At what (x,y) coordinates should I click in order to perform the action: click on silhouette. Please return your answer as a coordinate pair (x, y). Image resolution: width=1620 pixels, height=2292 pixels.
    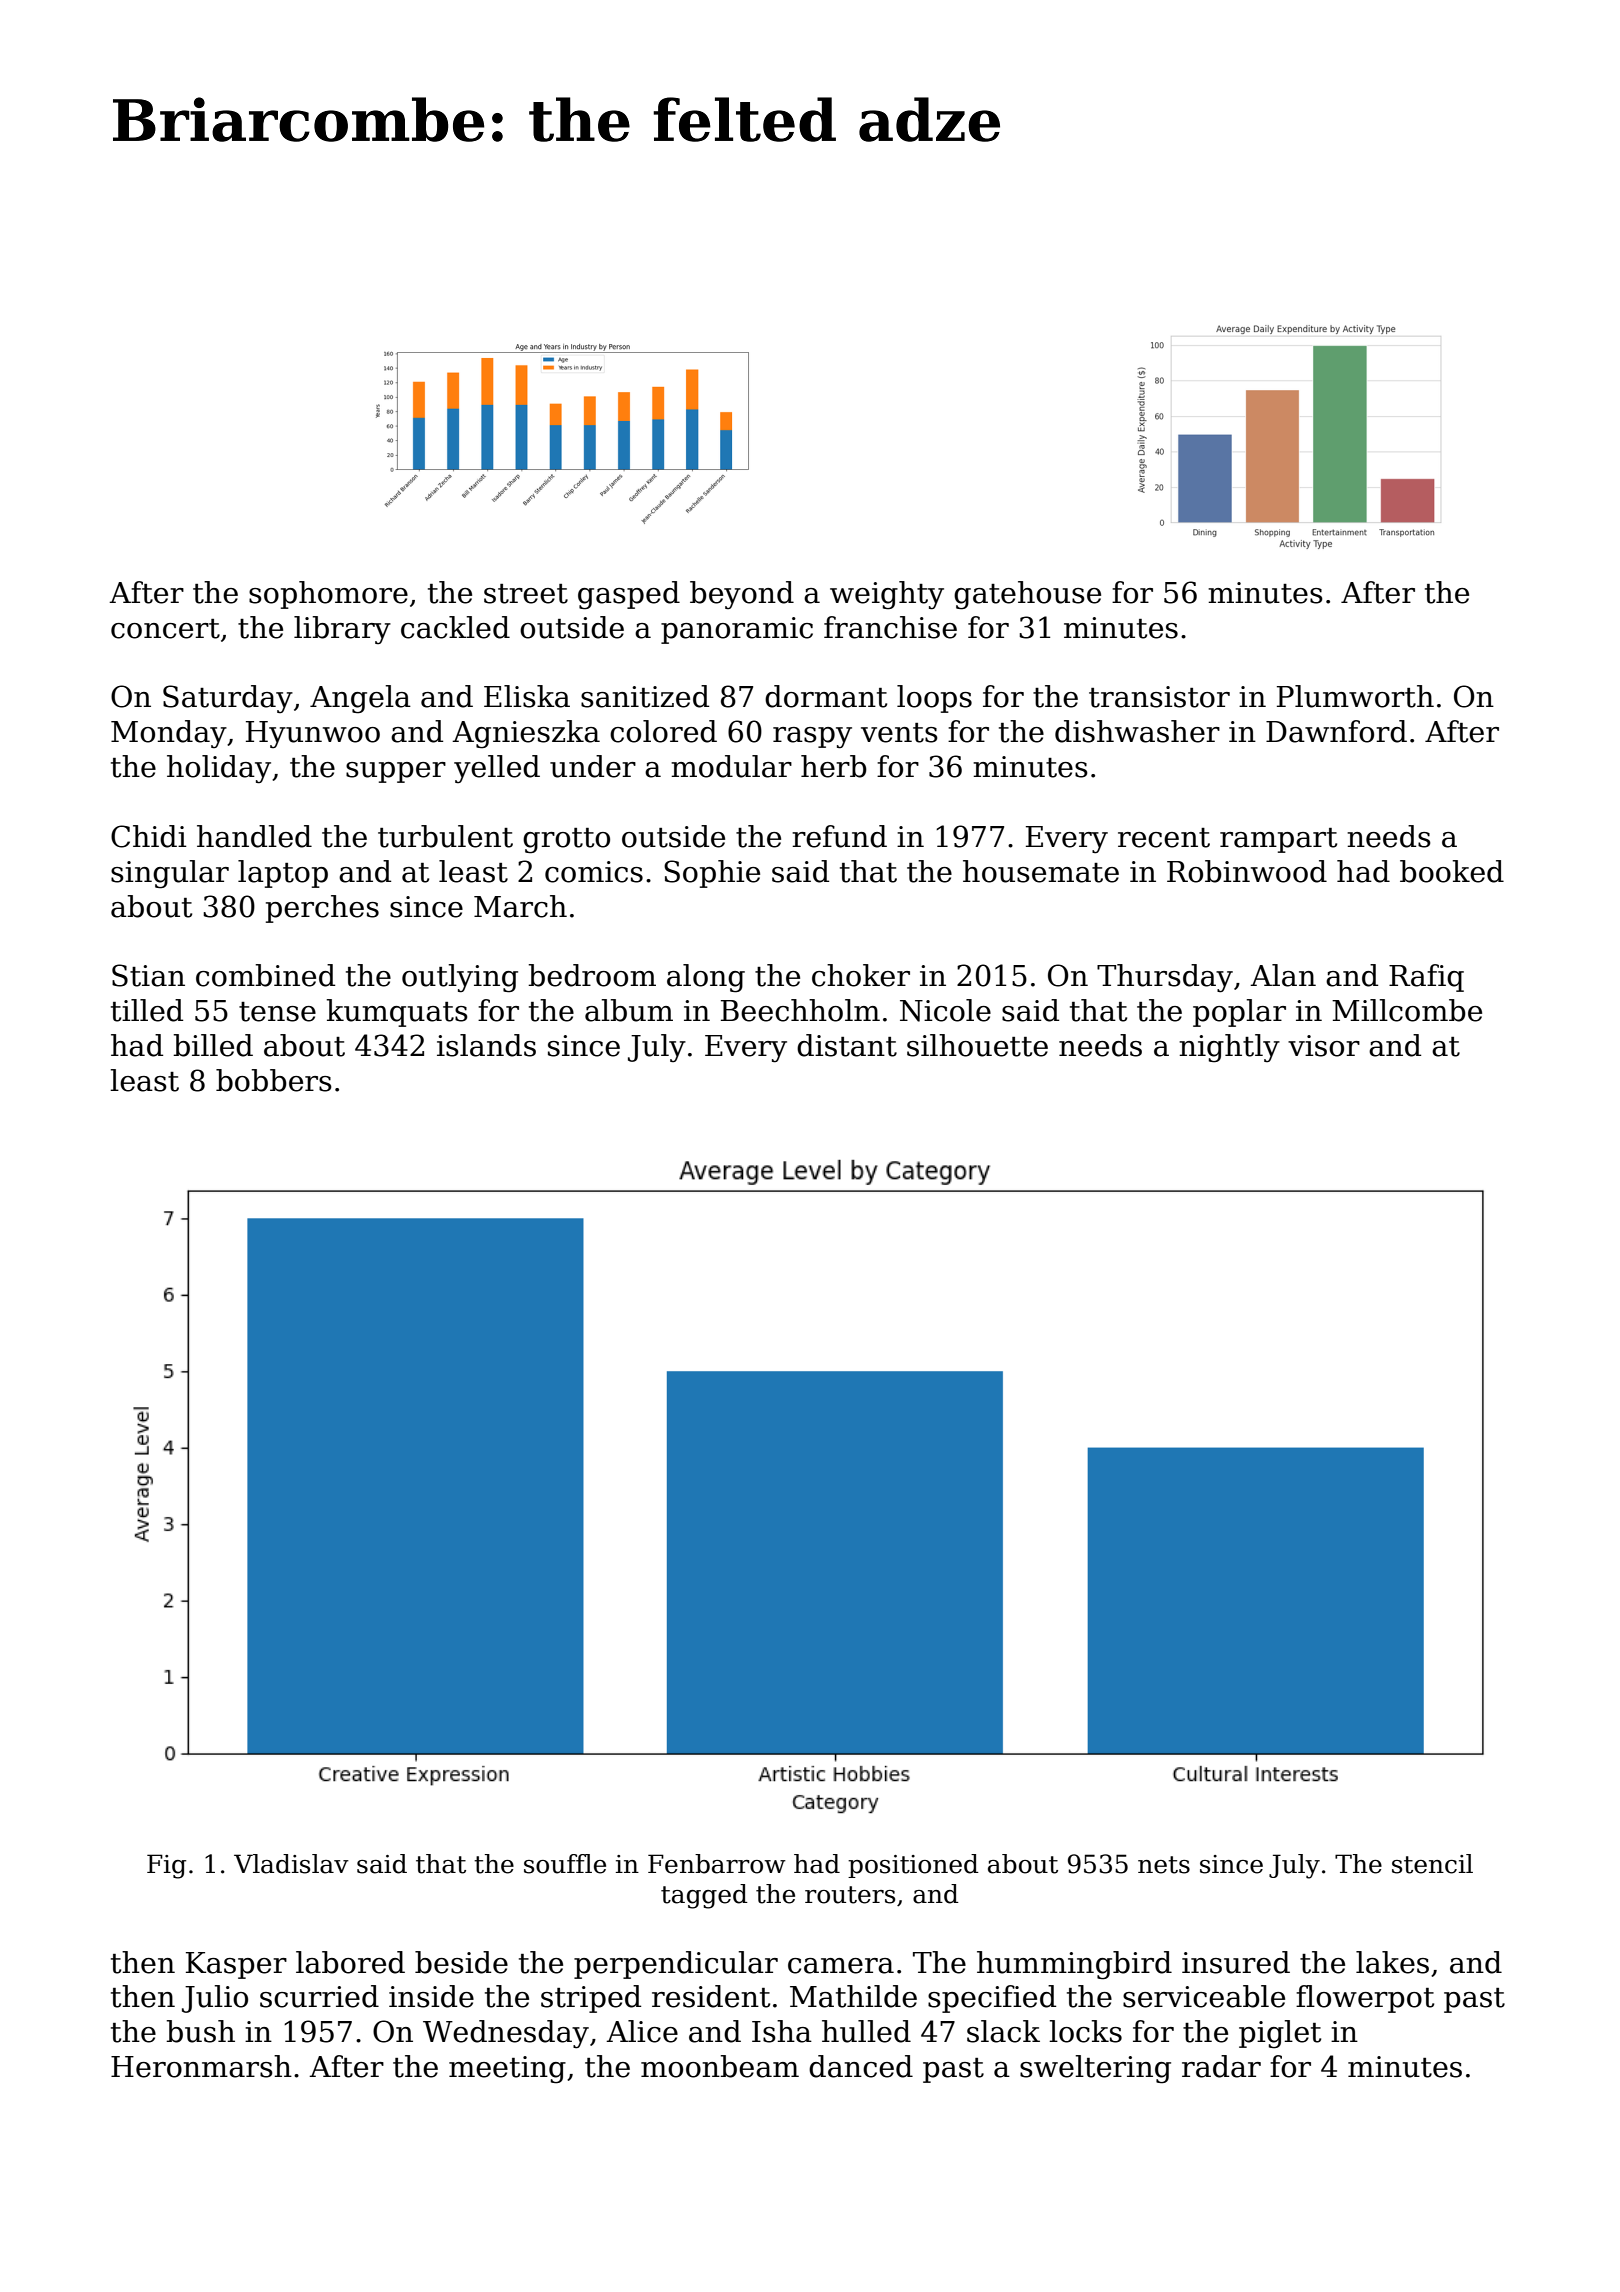
    Looking at the image, I should click on (977, 1045).
